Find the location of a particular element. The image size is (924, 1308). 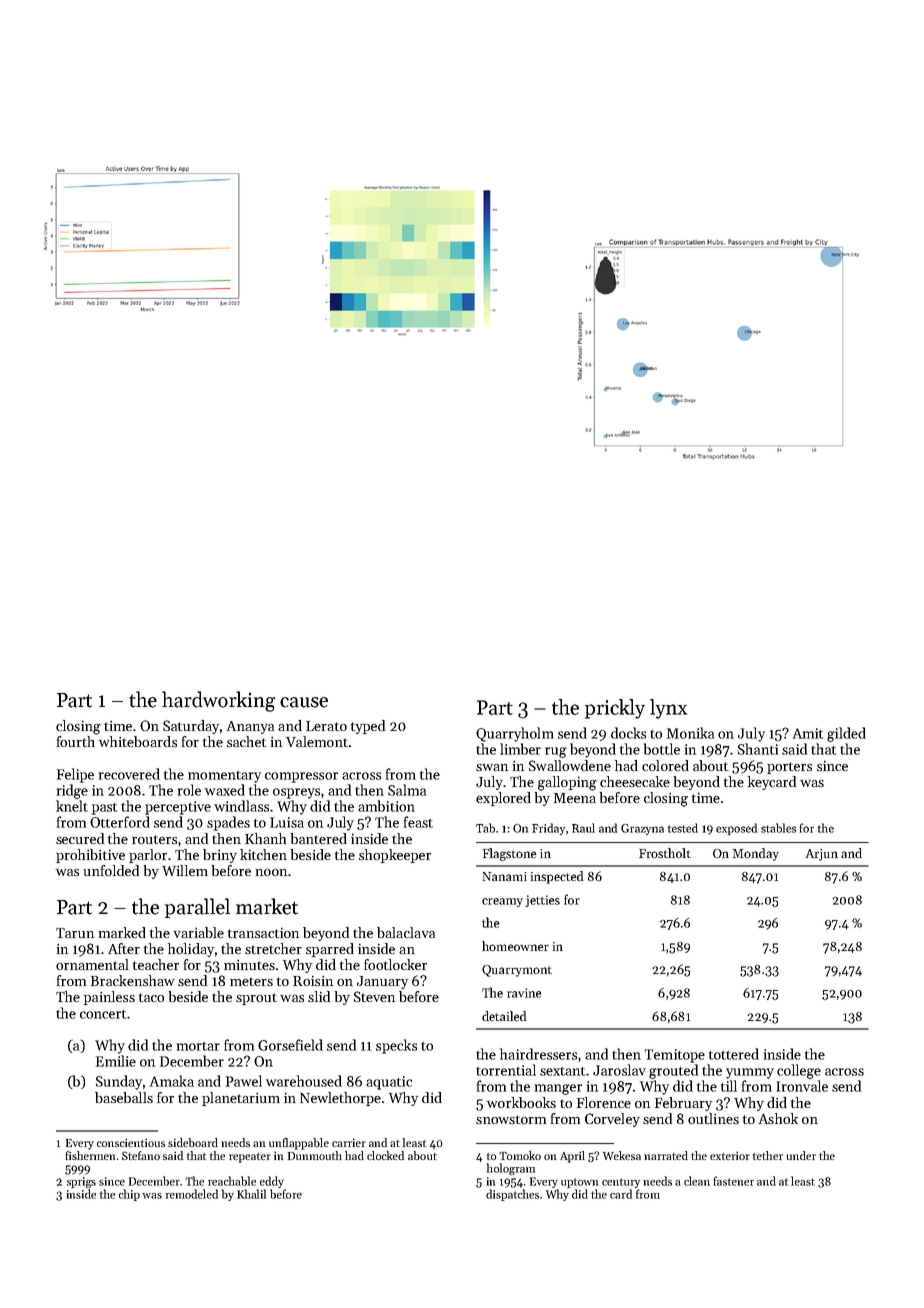

Amit is located at coordinates (808, 733).
